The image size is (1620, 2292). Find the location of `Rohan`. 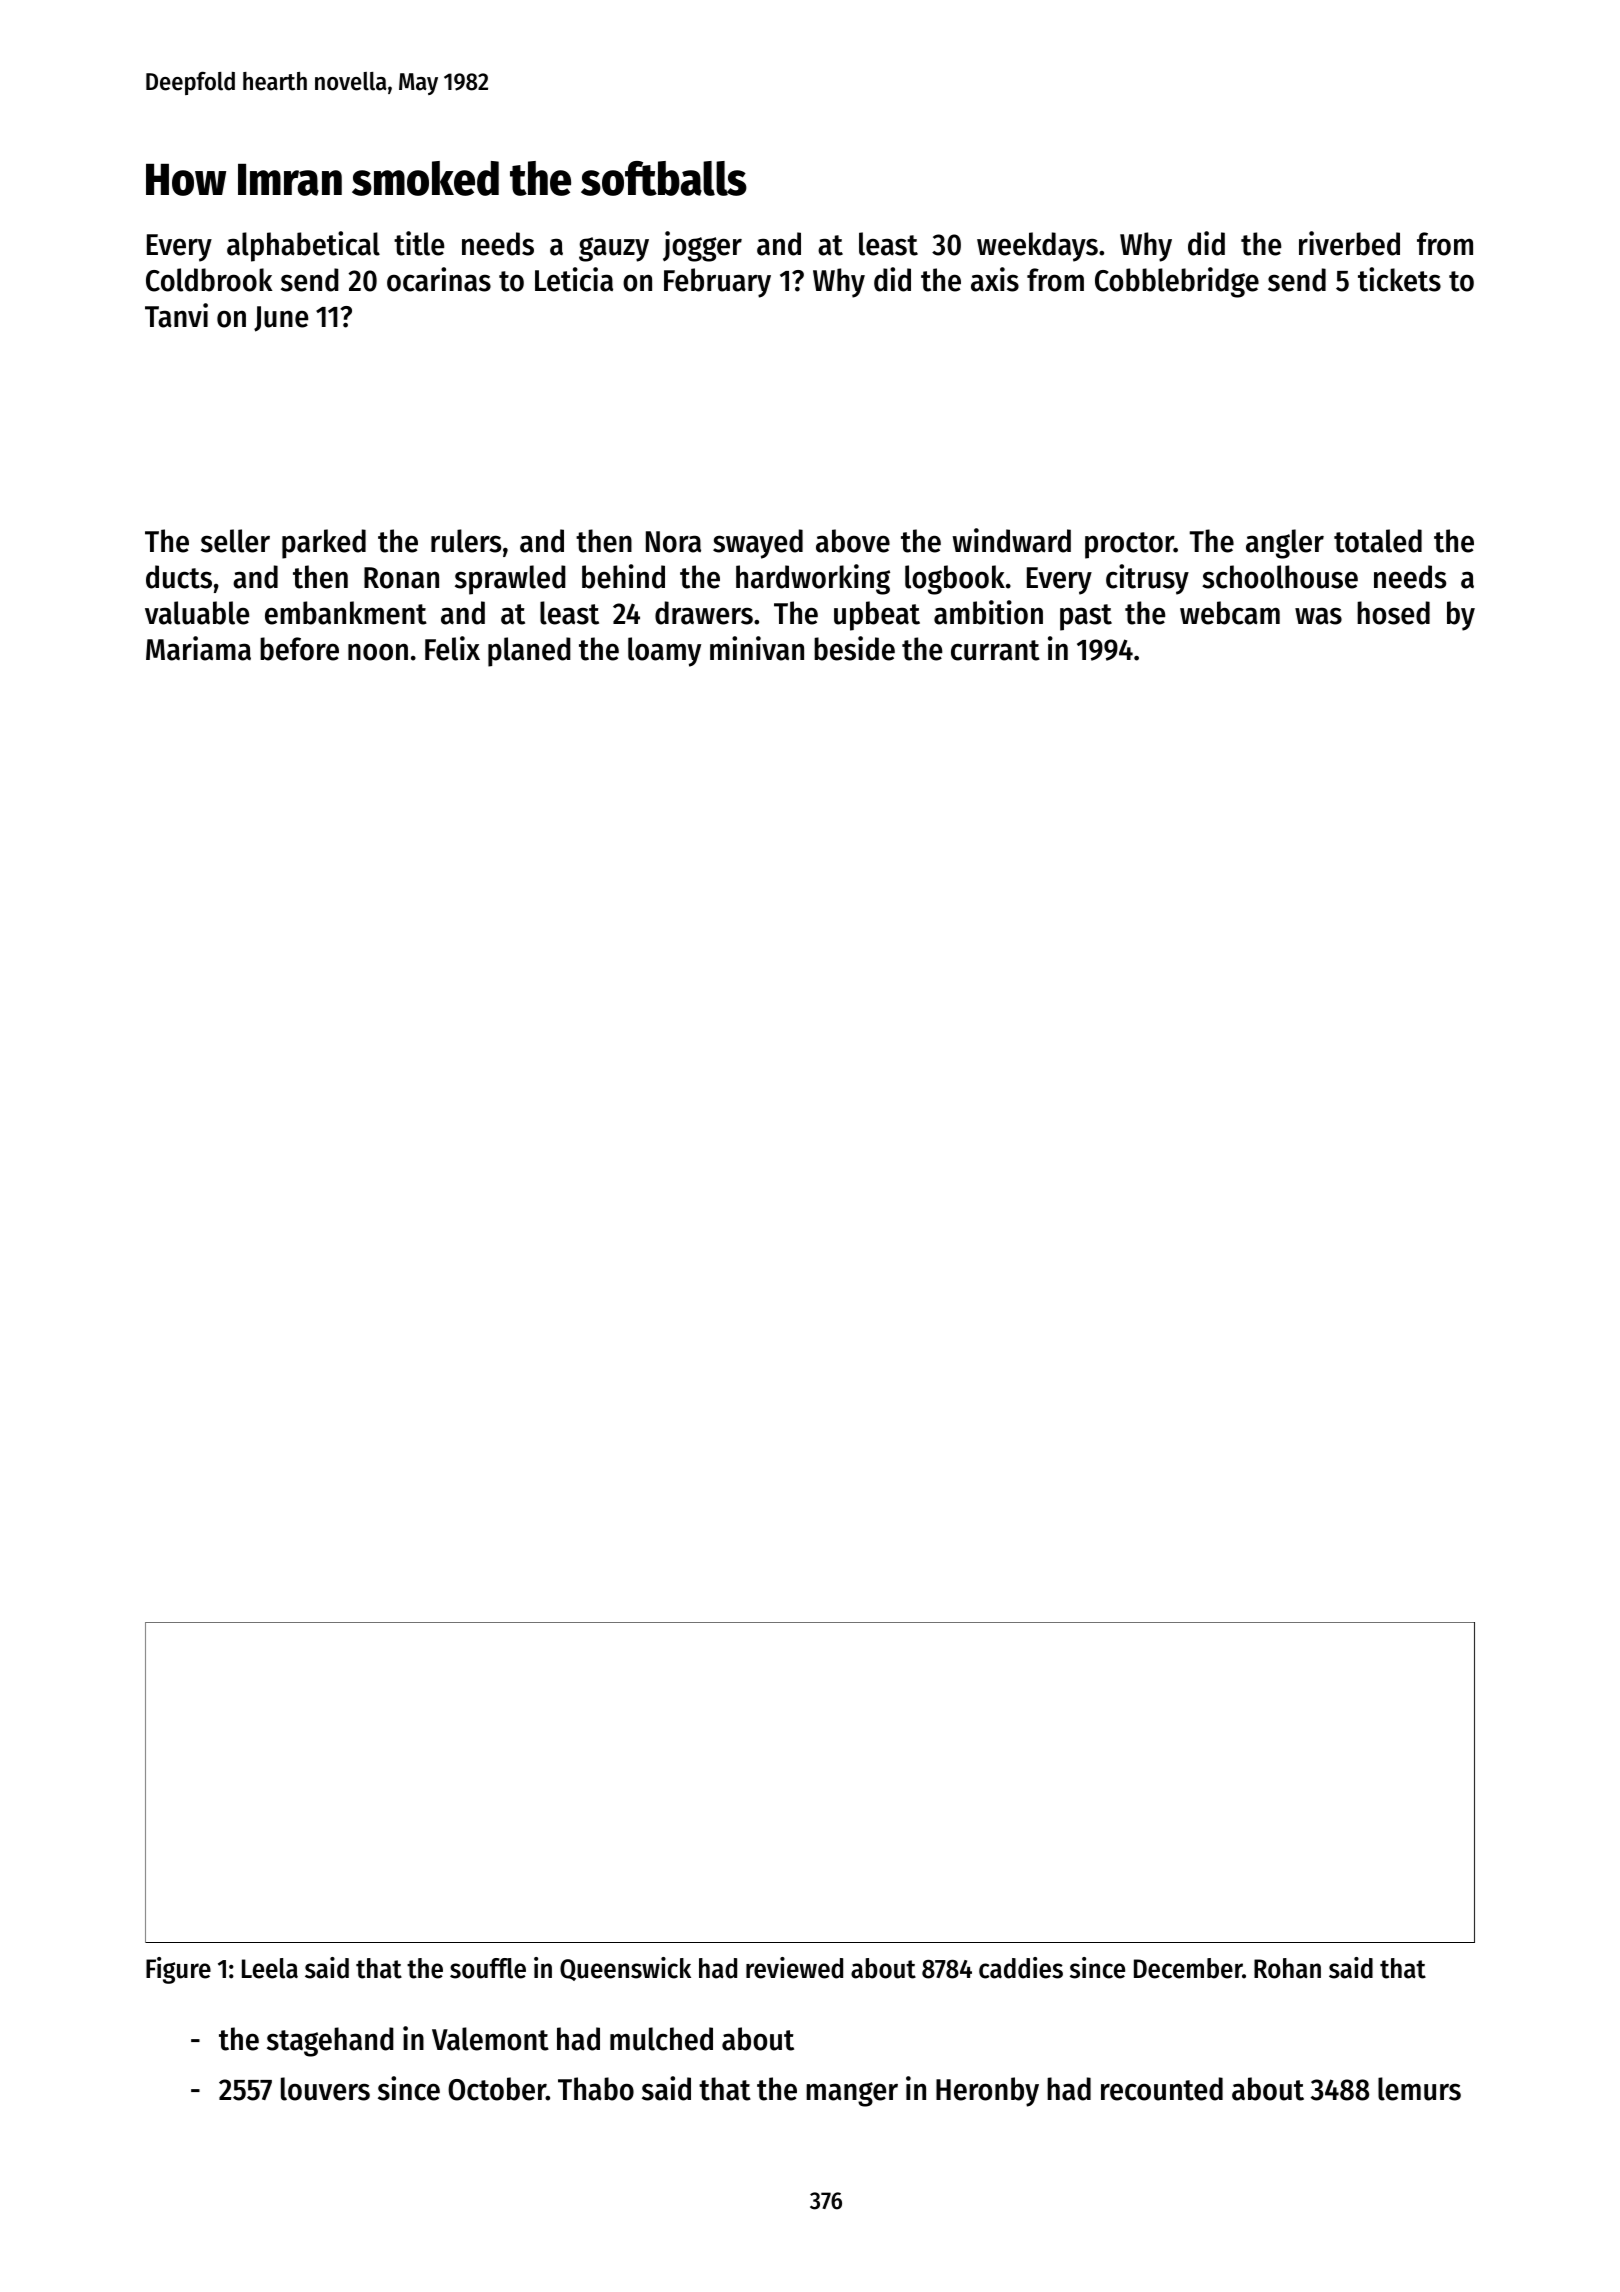

Rohan is located at coordinates (1287, 1968).
